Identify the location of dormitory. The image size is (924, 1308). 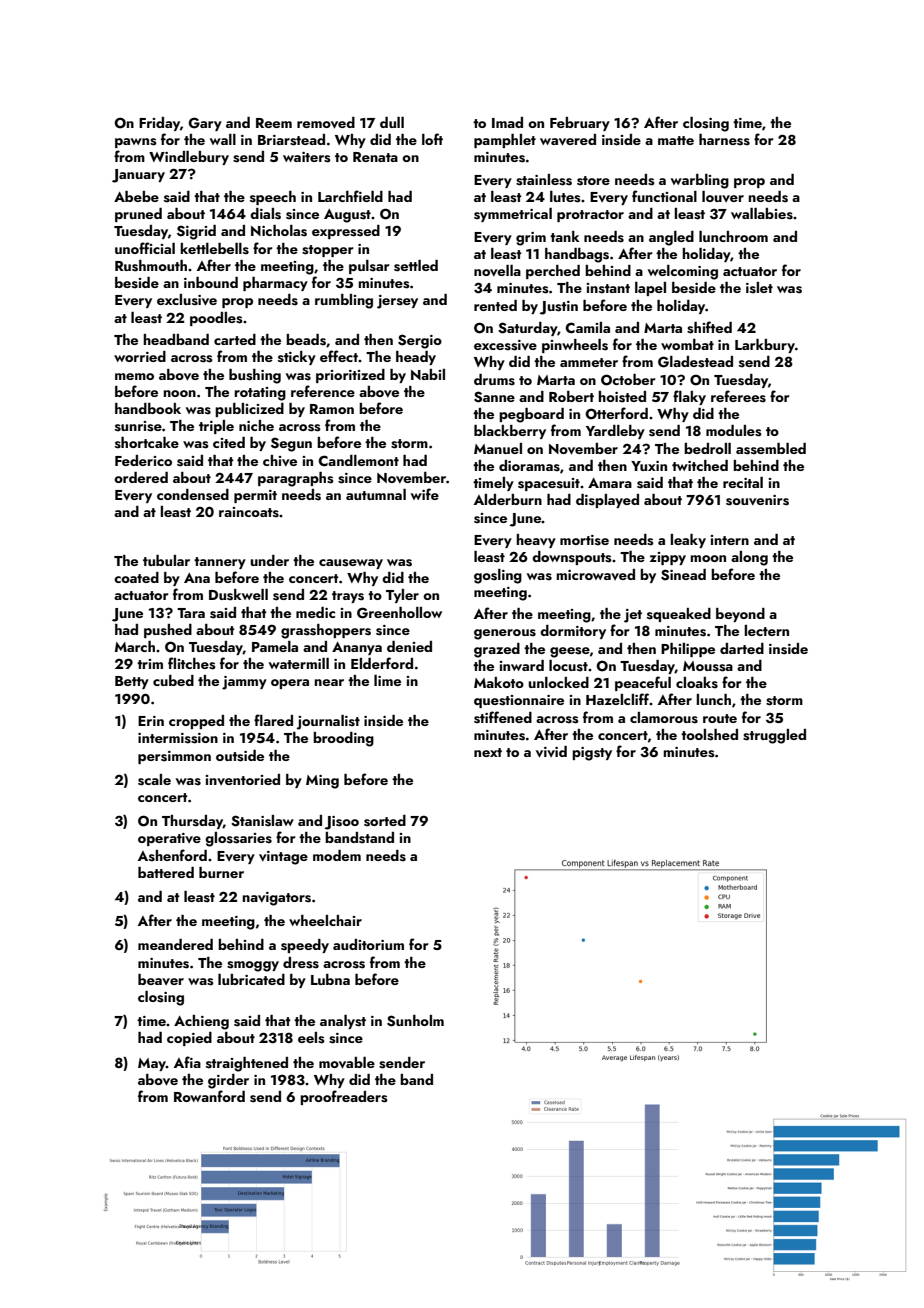
(573, 632).
